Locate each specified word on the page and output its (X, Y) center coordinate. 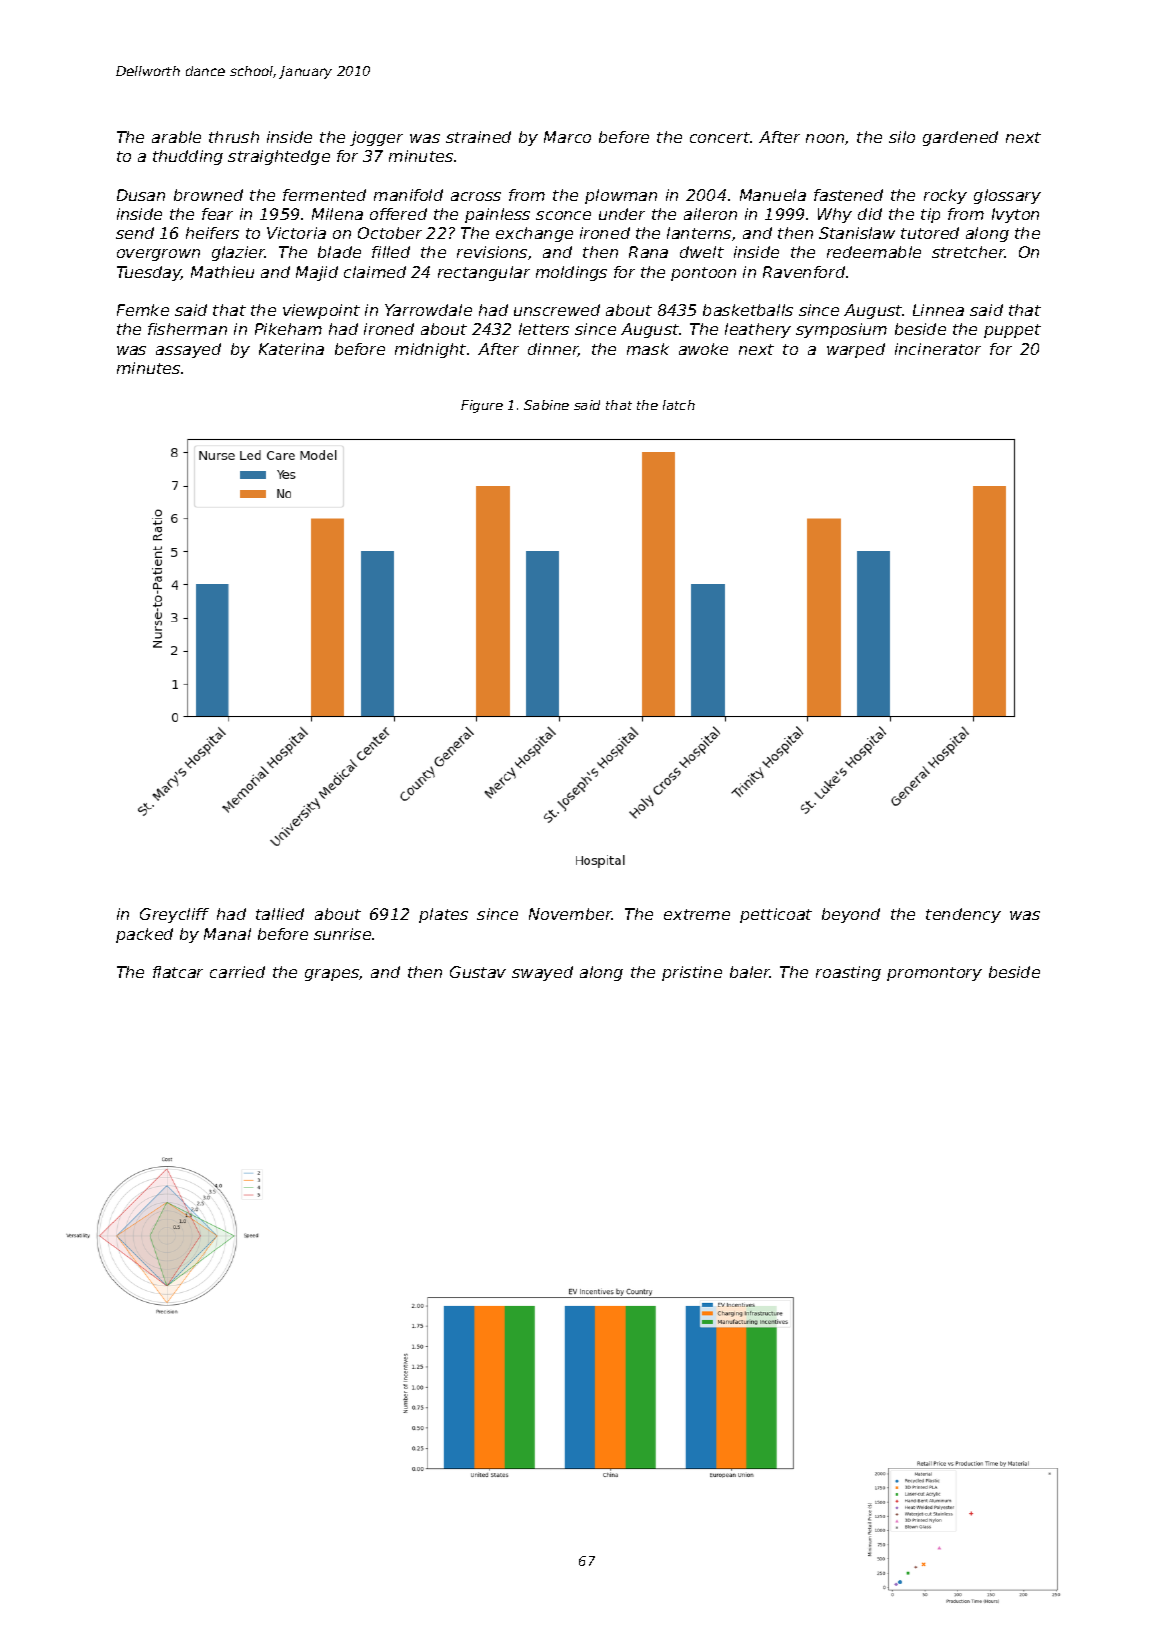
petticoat (776, 915)
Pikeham (288, 329)
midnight (430, 350)
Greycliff (174, 915)
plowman (621, 196)
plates (443, 915)
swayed (542, 973)
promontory (934, 974)
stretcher (968, 252)
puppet (1012, 331)
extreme (697, 914)
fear (217, 214)
